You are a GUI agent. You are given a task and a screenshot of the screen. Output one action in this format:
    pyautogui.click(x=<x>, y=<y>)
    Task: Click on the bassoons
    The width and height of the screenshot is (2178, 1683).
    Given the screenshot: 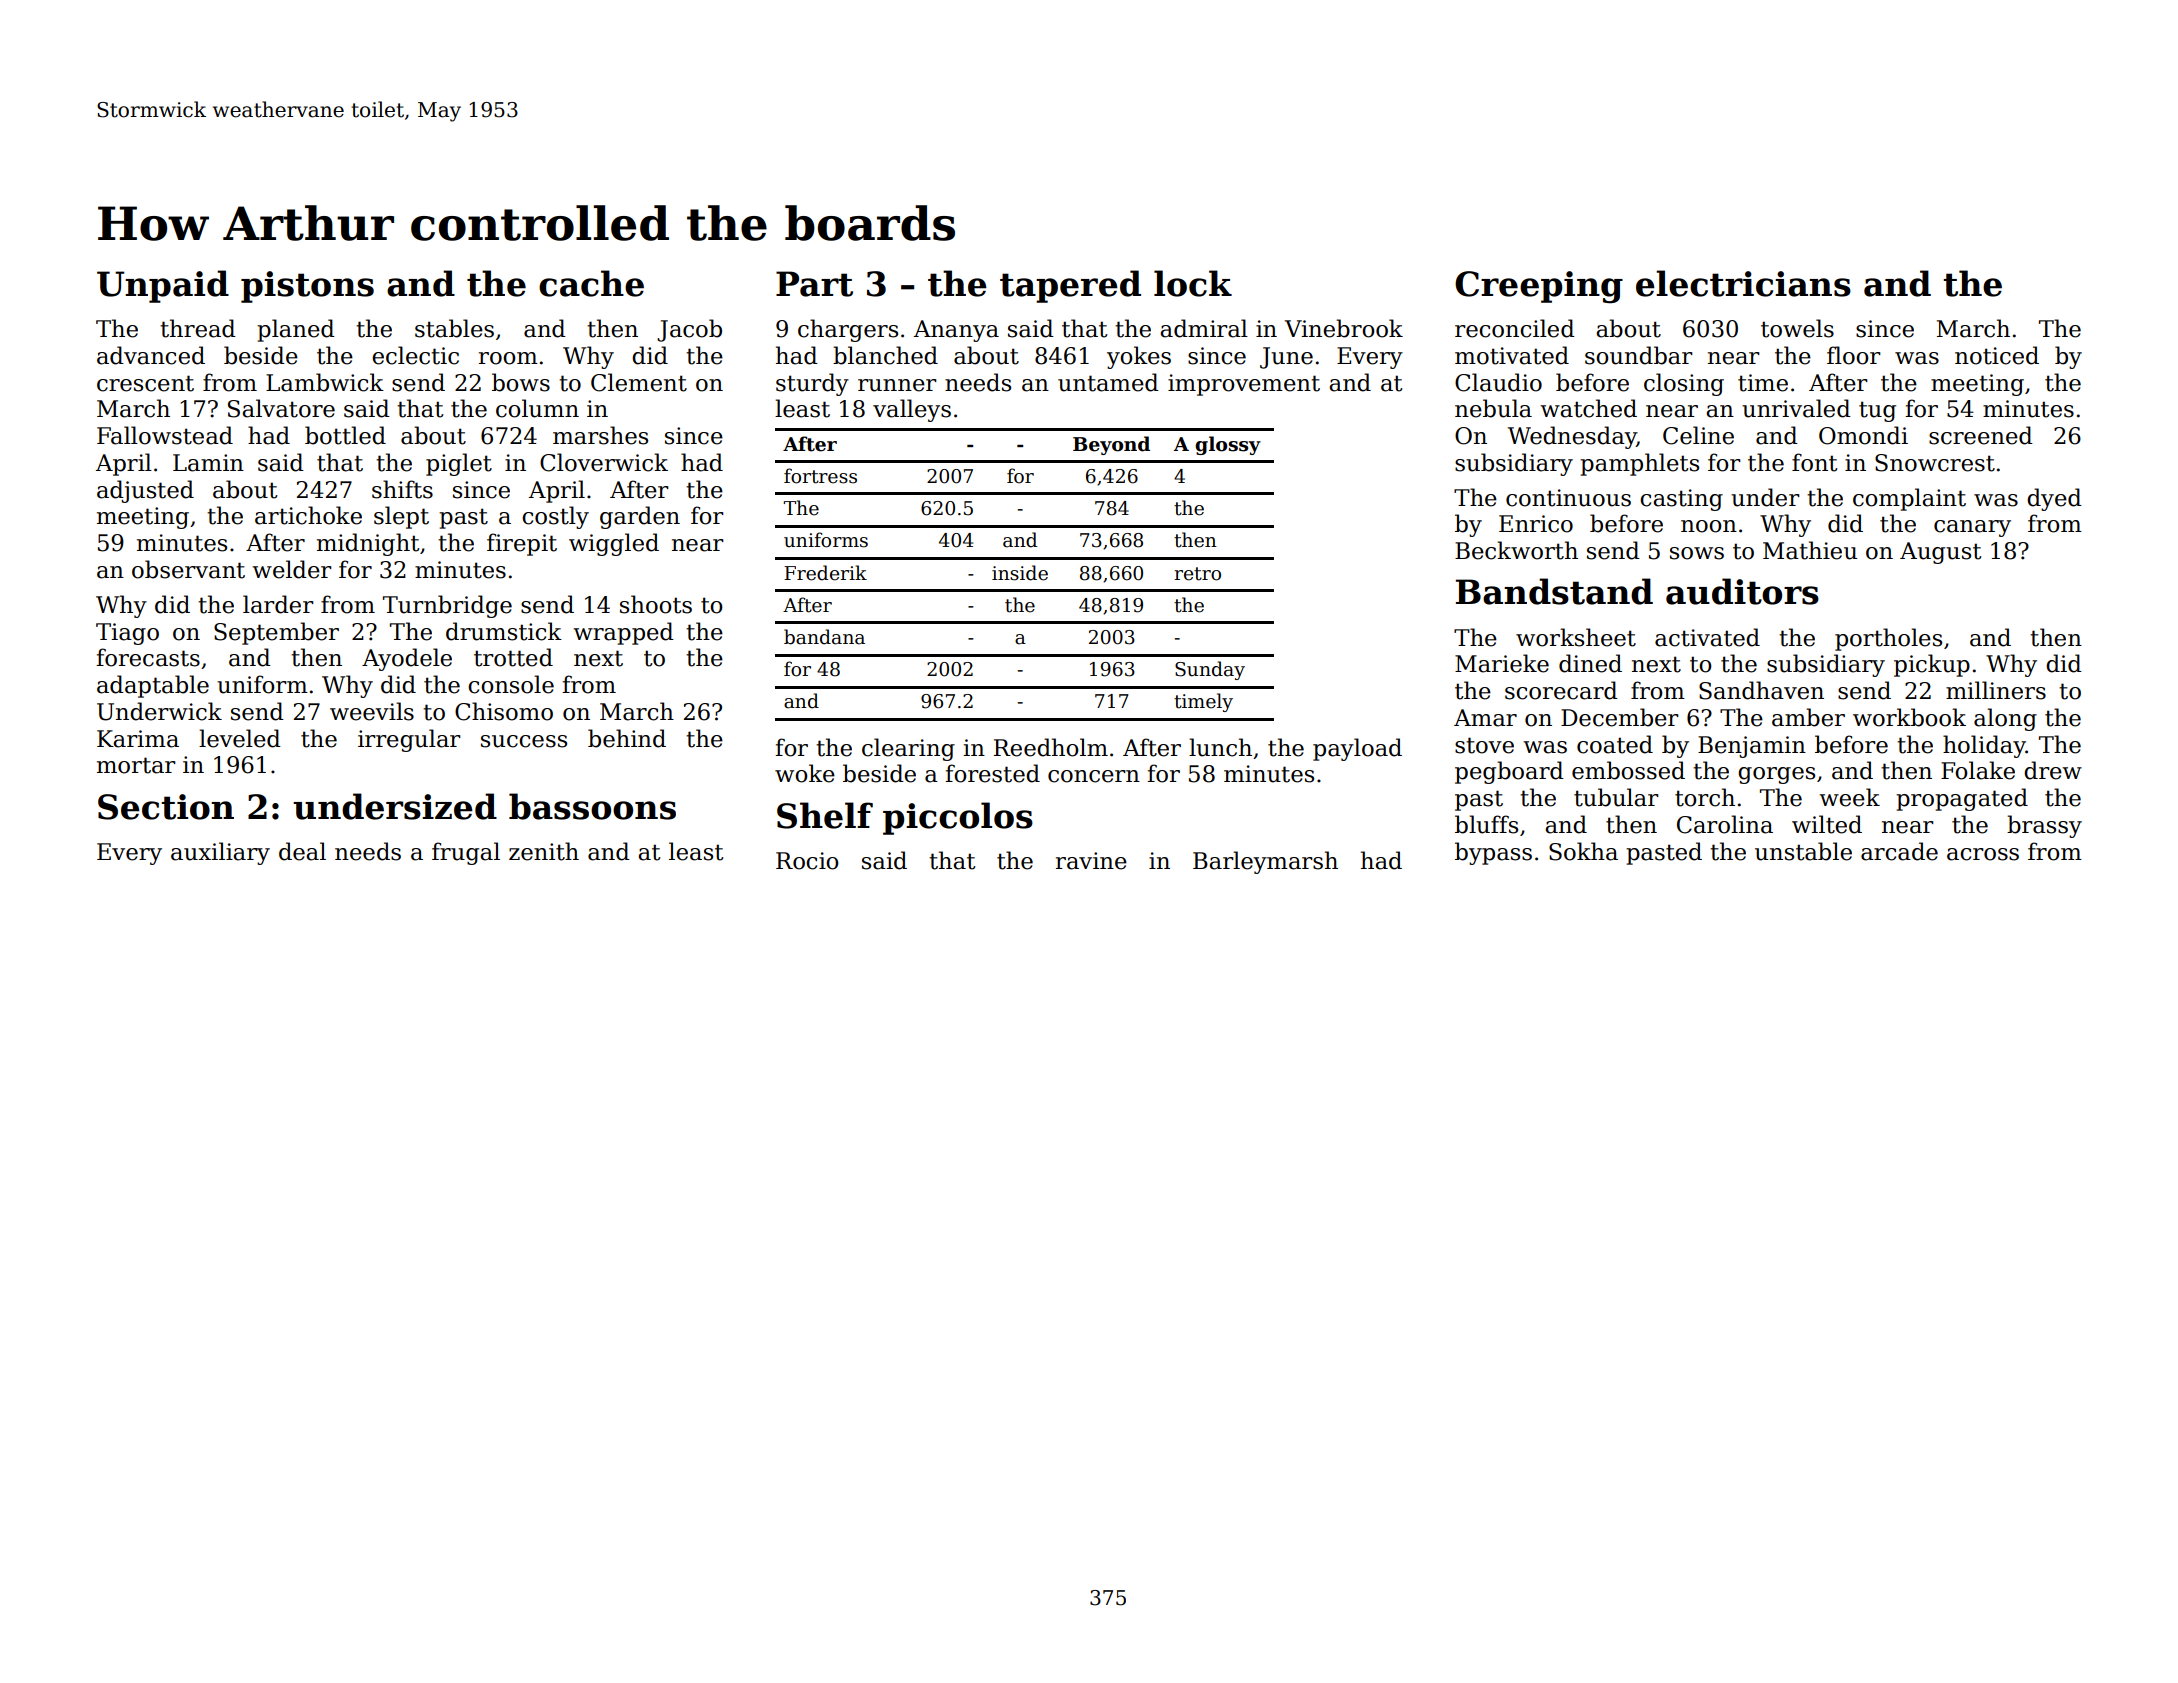 What is the action you would take?
    pyautogui.click(x=592, y=806)
